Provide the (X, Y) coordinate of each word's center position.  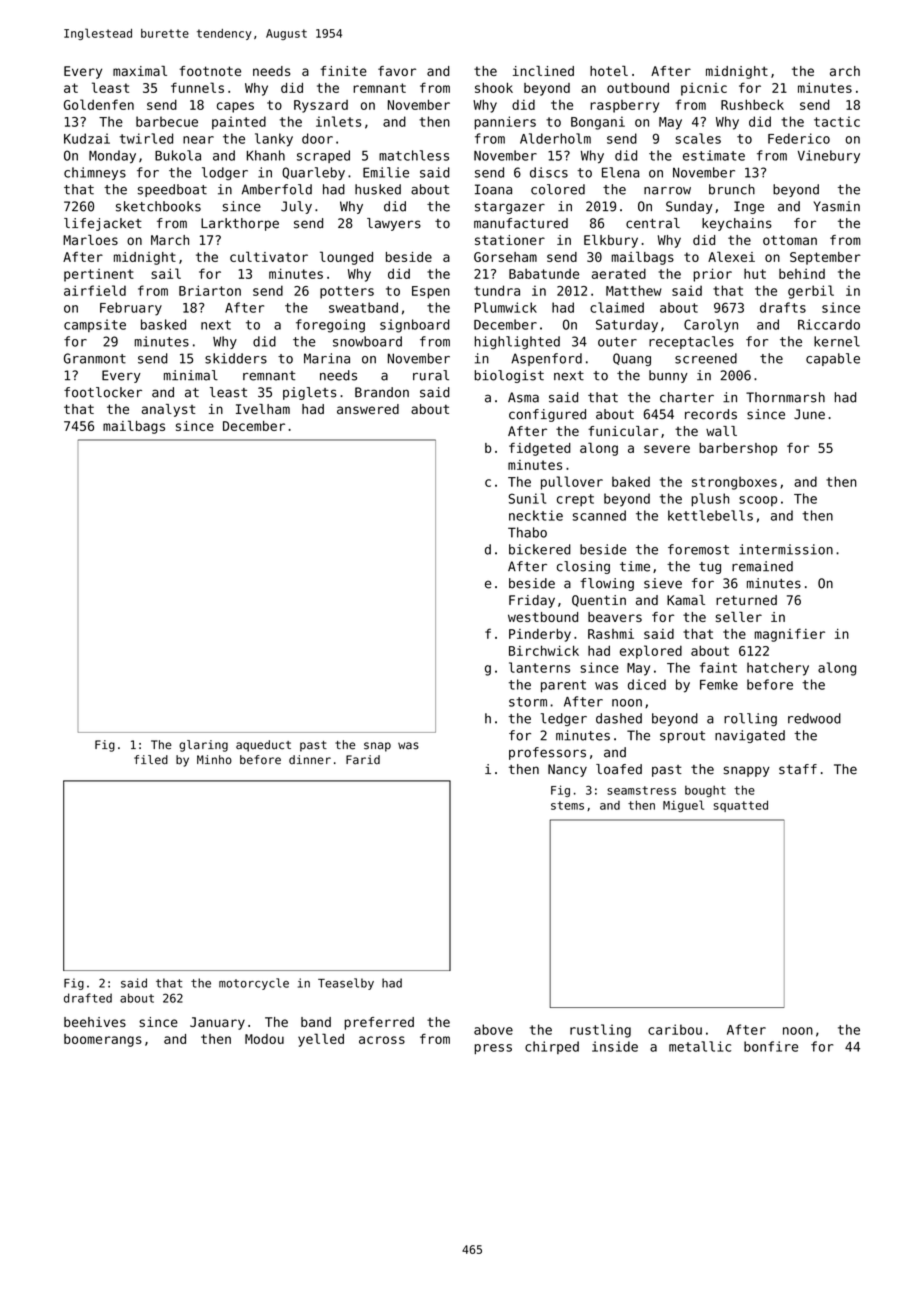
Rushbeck (752, 104)
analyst (168, 410)
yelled (321, 1040)
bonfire (771, 1046)
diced (647, 684)
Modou (264, 1039)
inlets (338, 121)
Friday (532, 601)
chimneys (95, 173)
